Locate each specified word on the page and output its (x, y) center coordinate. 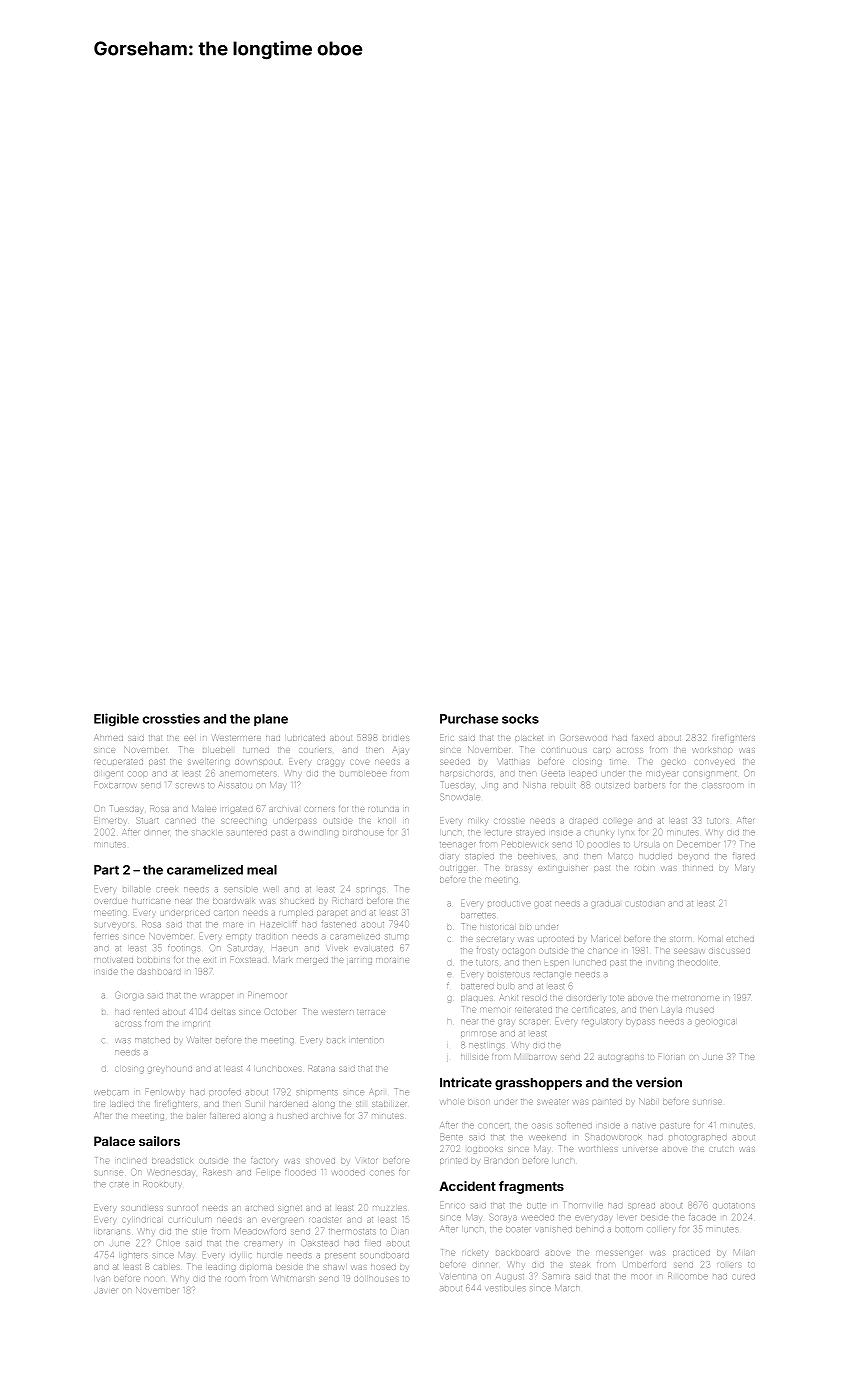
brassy (518, 869)
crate (119, 1184)
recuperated (118, 762)
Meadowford (260, 1231)
